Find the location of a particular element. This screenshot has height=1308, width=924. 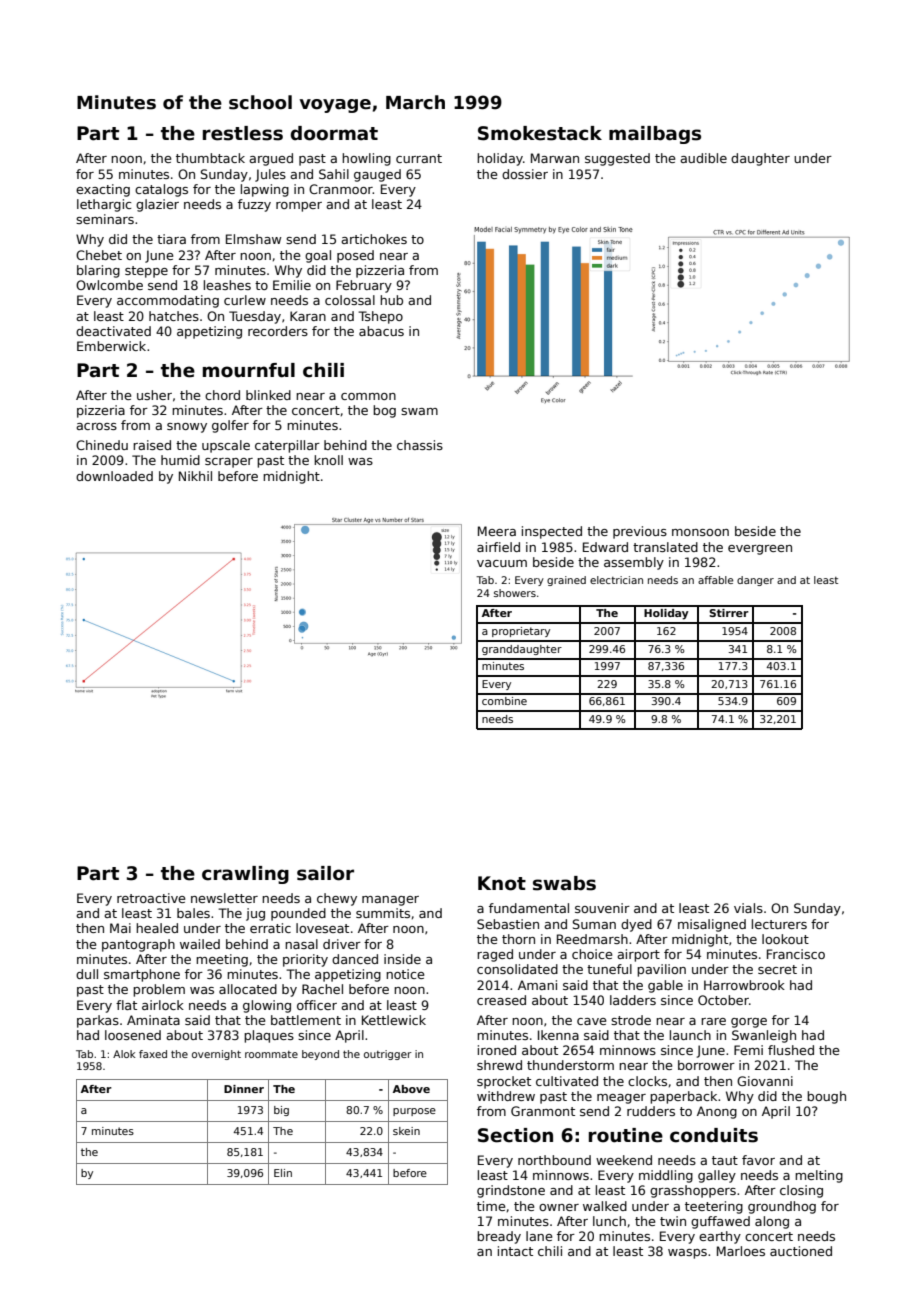

argued is located at coordinates (271, 159).
